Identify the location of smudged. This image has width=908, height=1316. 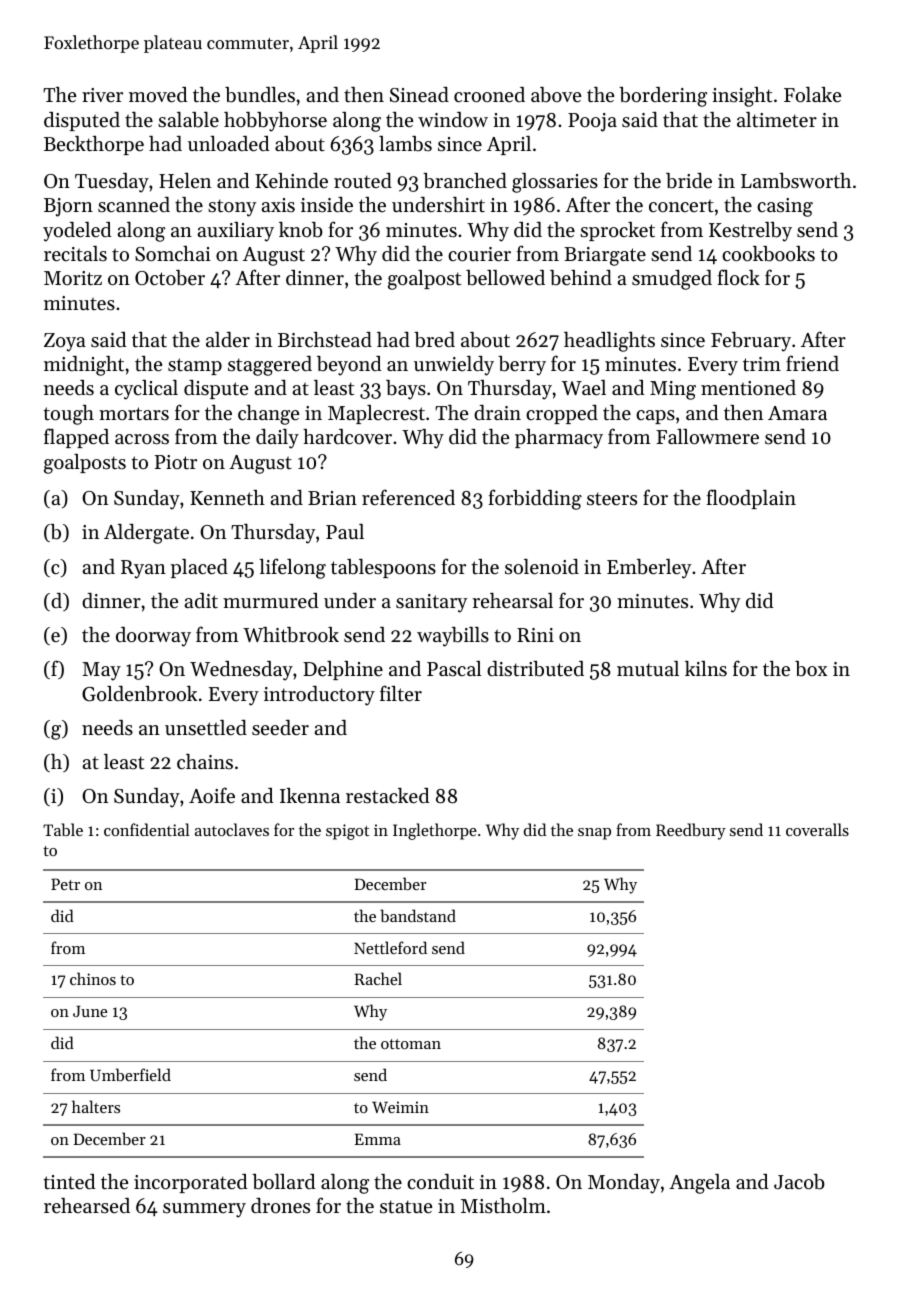
(672, 280).
